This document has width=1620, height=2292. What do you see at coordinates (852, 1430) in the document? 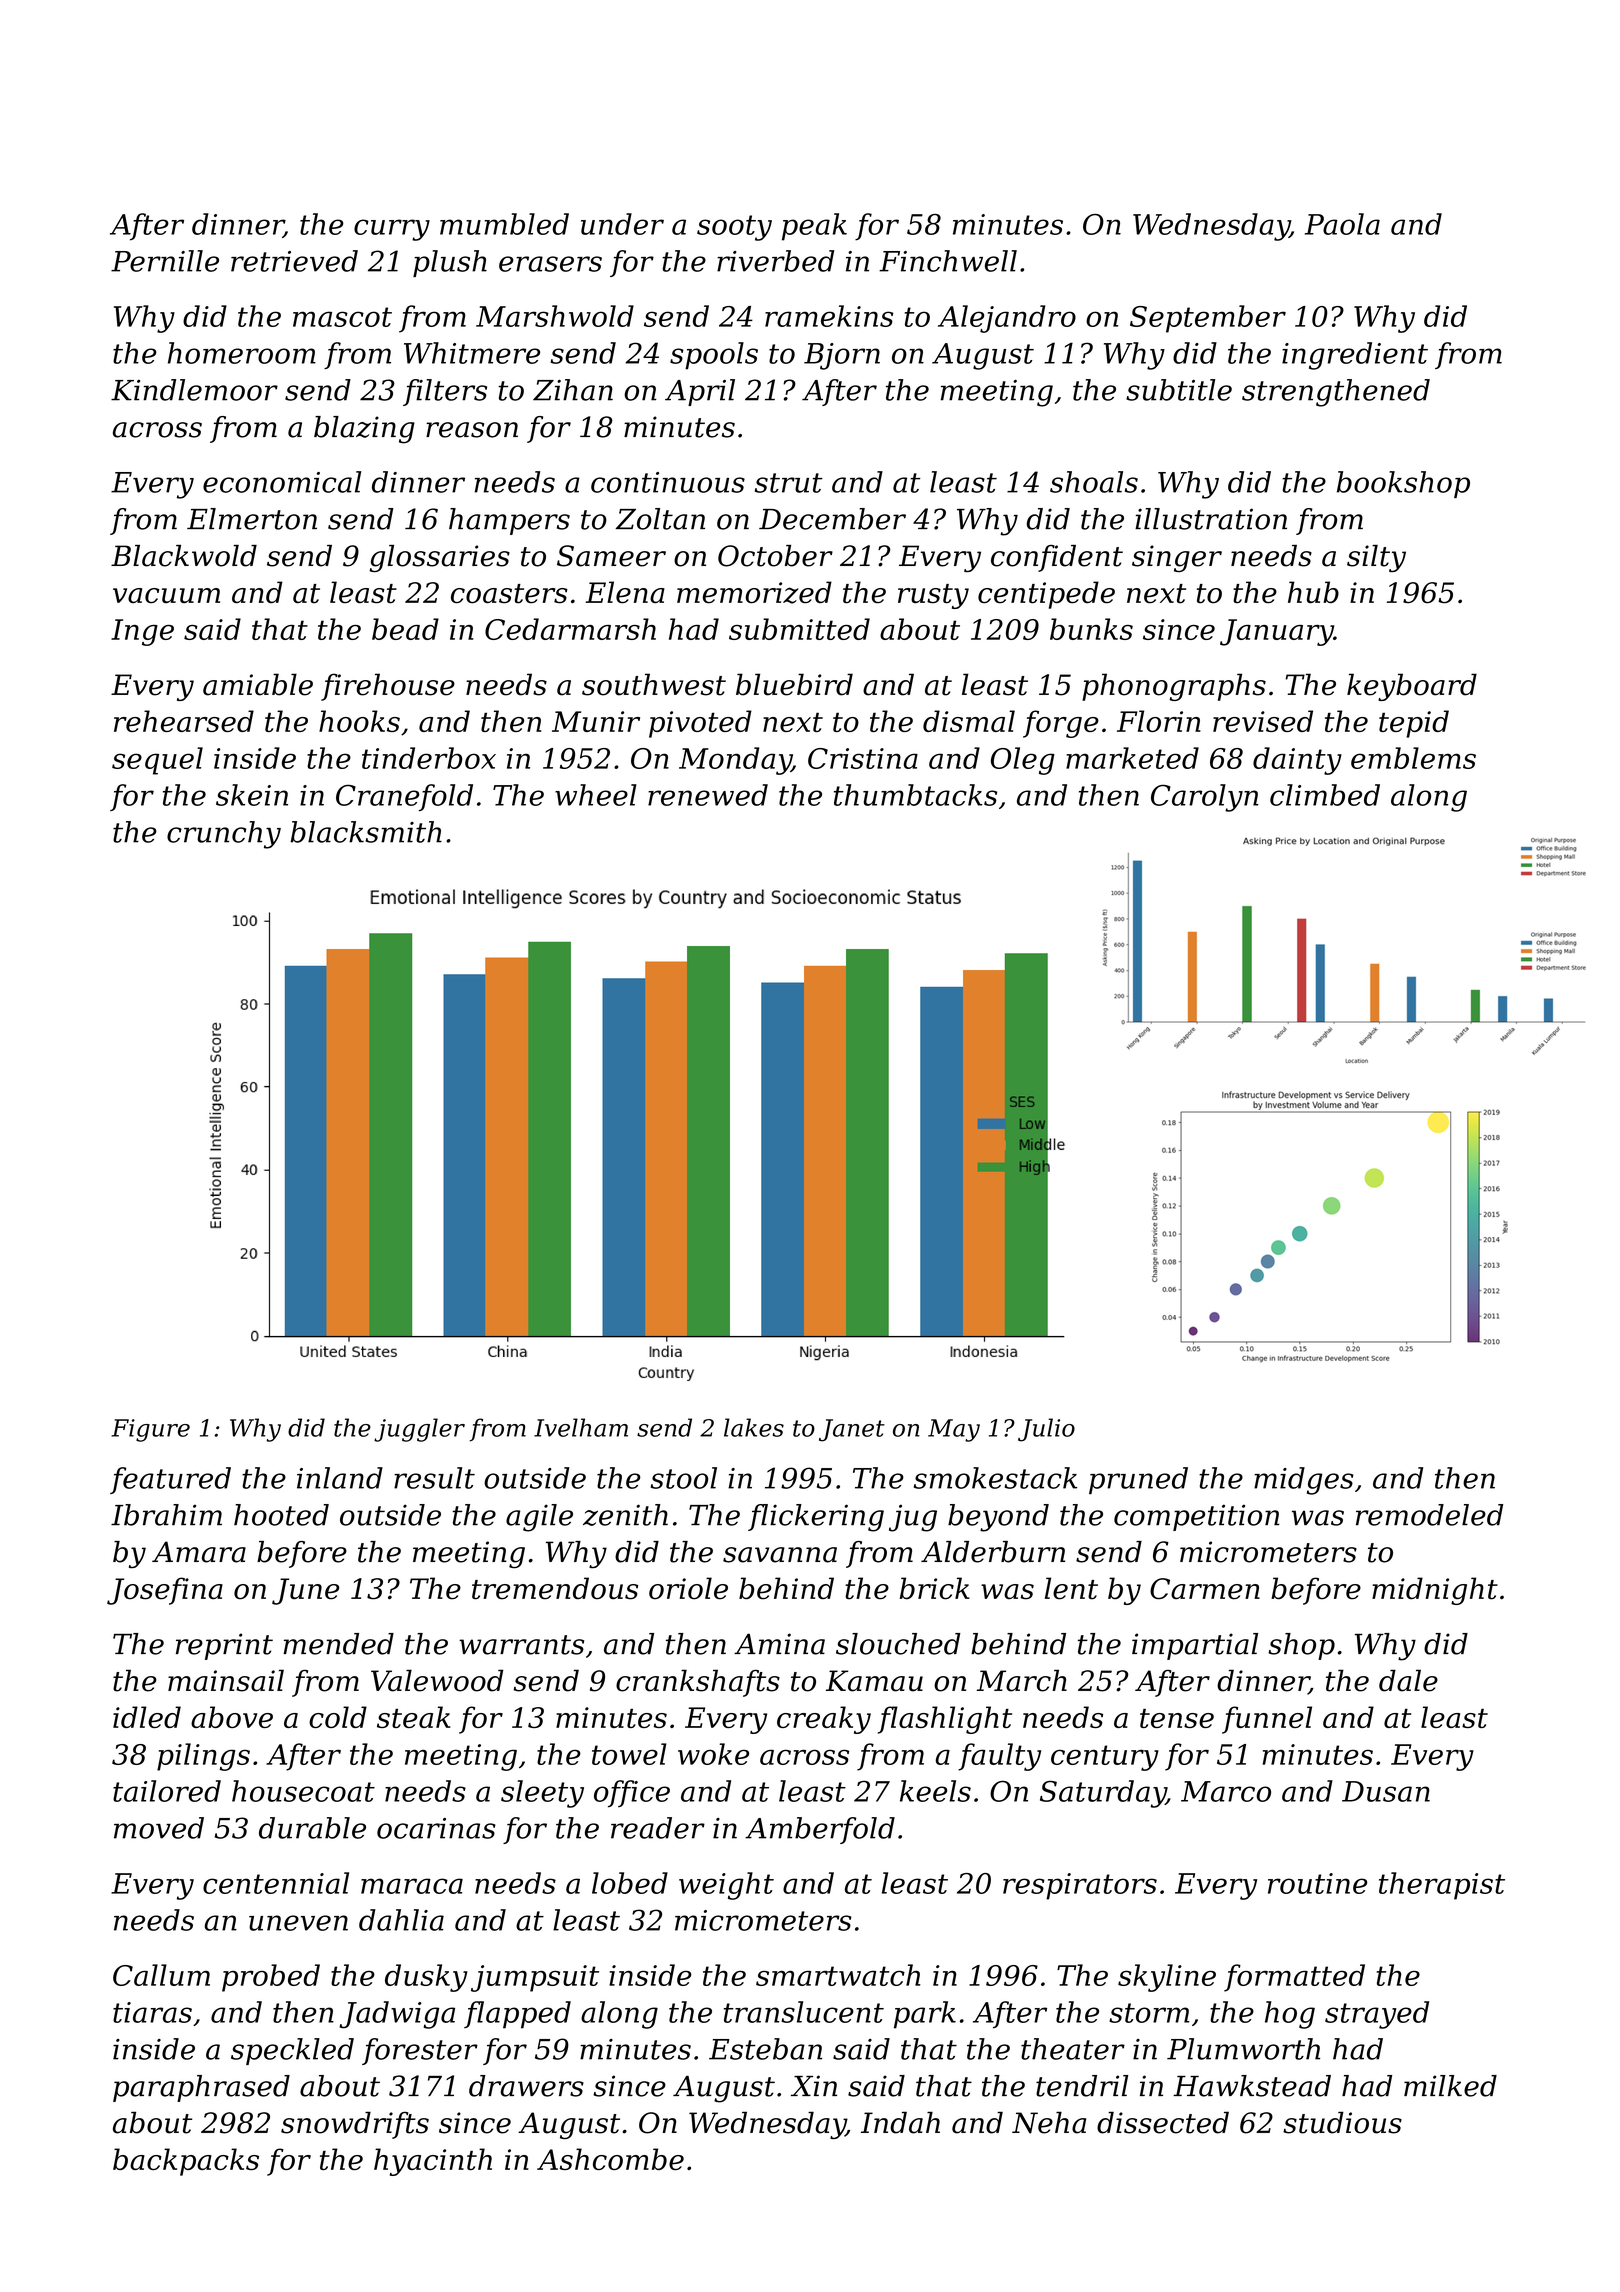
I see `Janet` at bounding box center [852, 1430].
